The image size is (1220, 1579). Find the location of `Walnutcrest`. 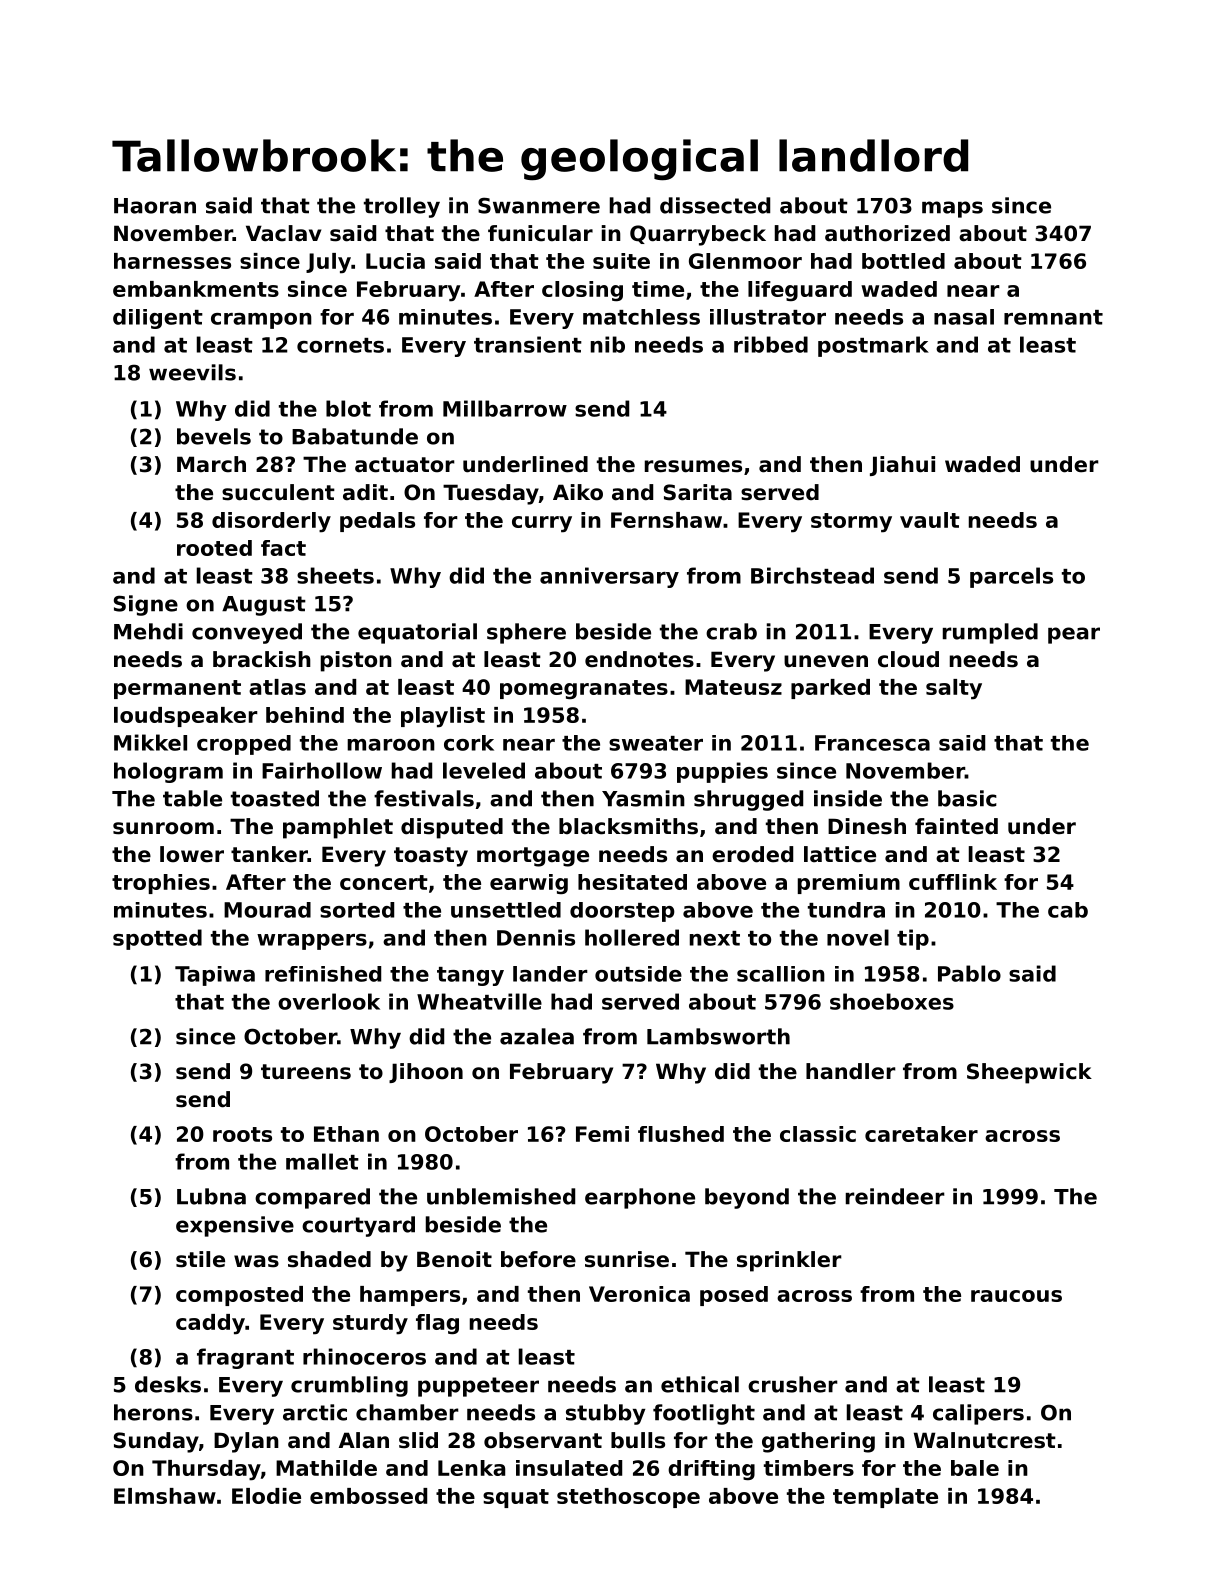

Walnutcrest is located at coordinates (985, 1440).
